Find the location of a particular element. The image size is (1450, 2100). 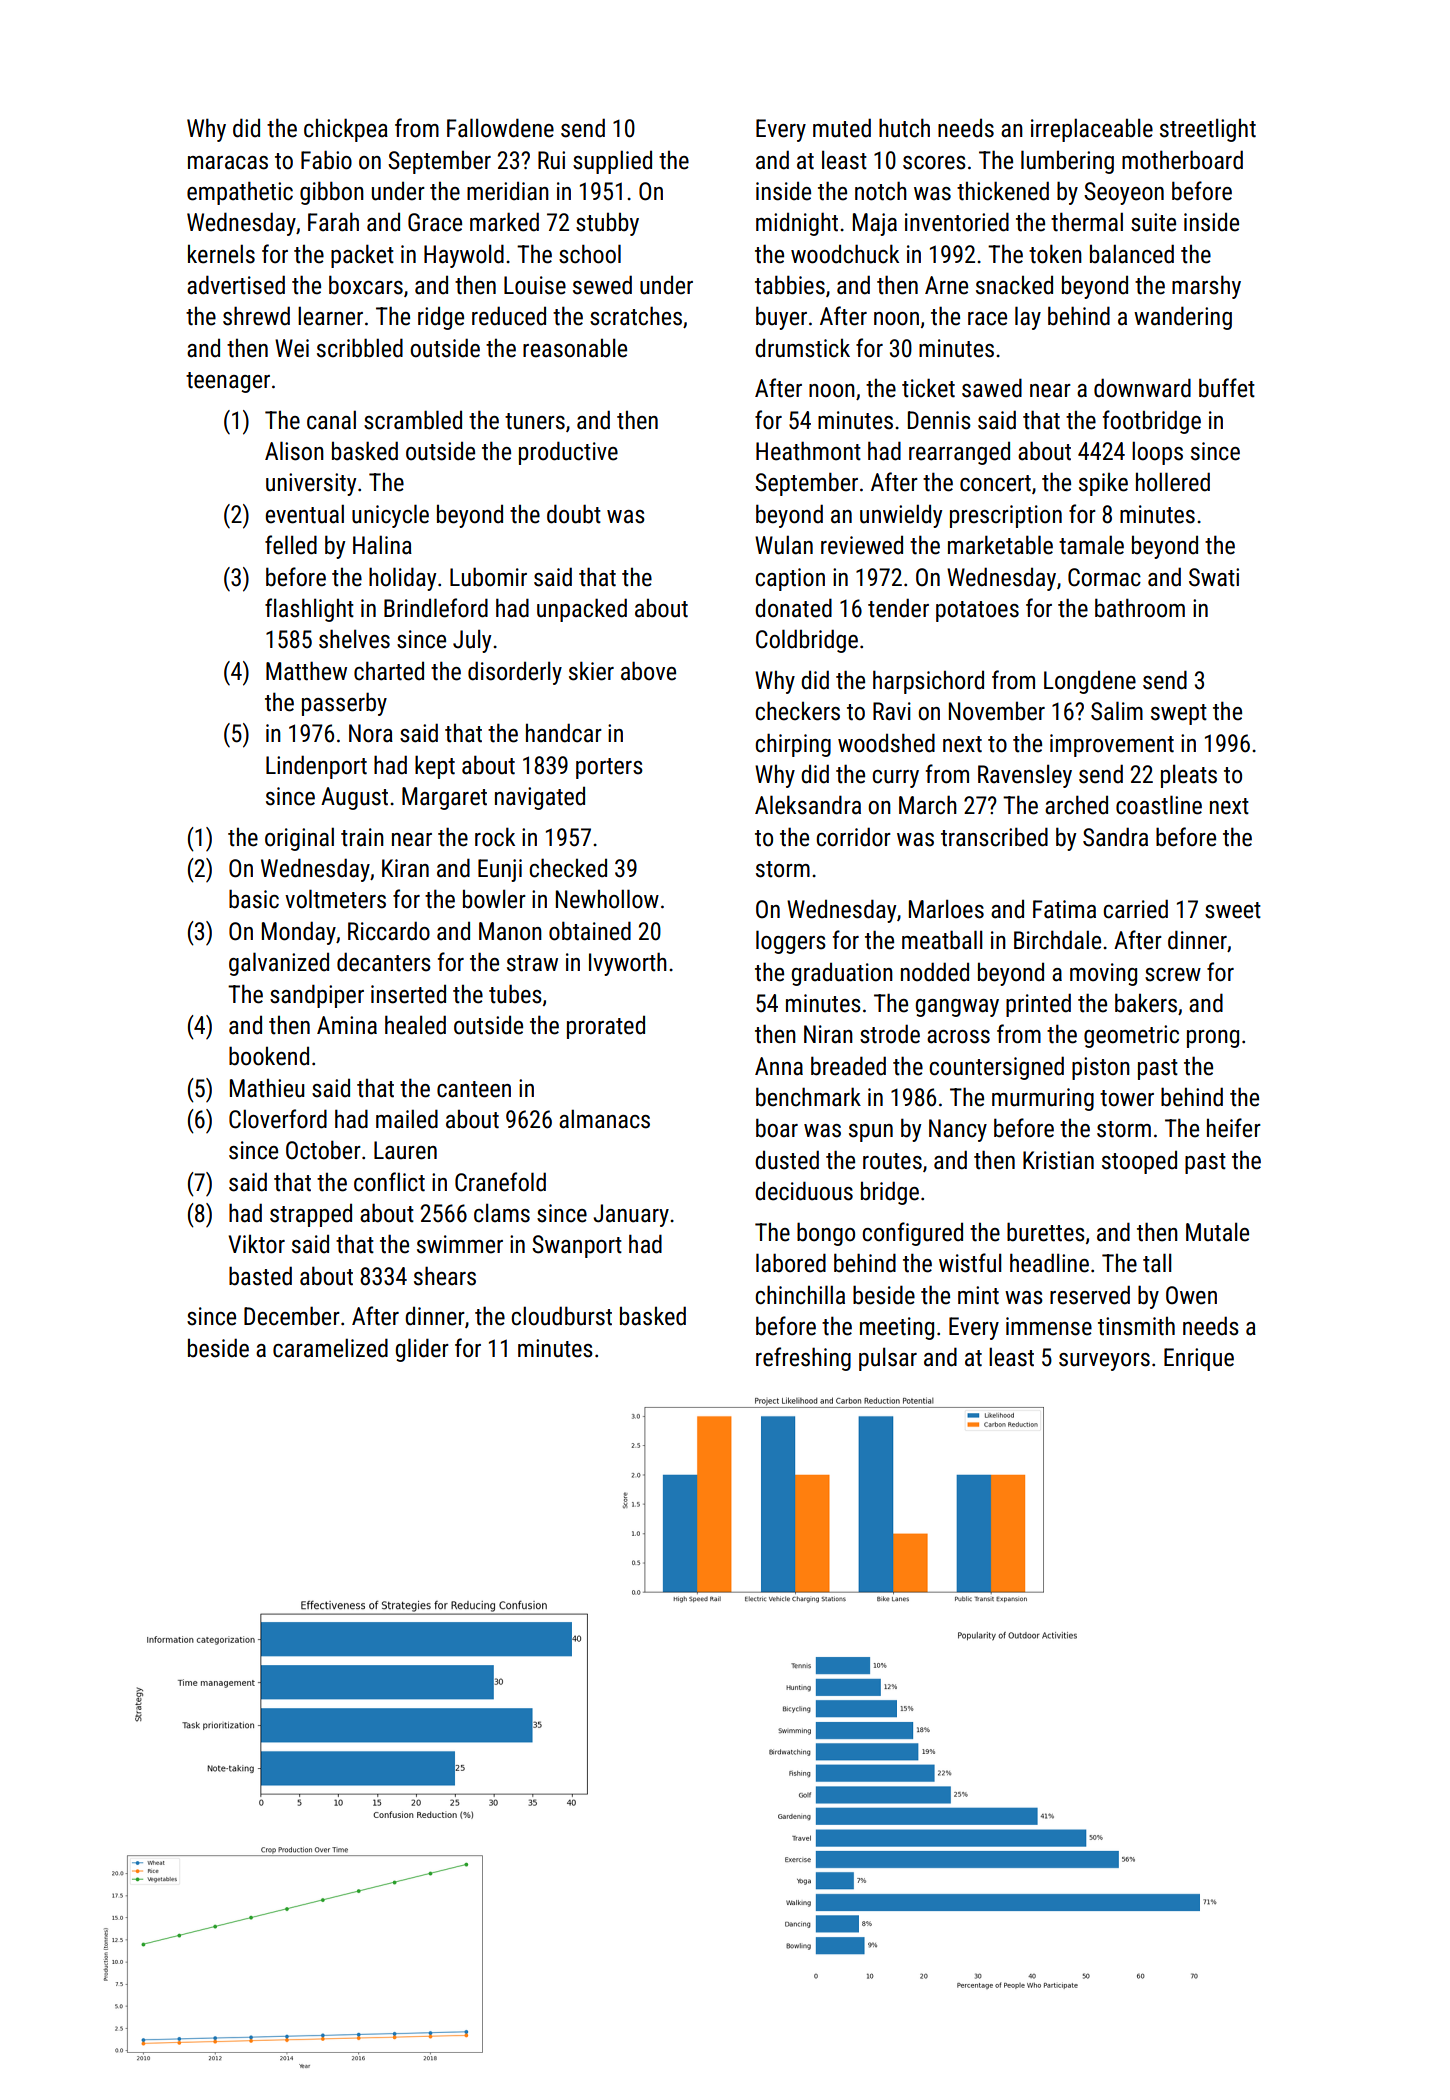

Cormac is located at coordinates (1104, 577).
